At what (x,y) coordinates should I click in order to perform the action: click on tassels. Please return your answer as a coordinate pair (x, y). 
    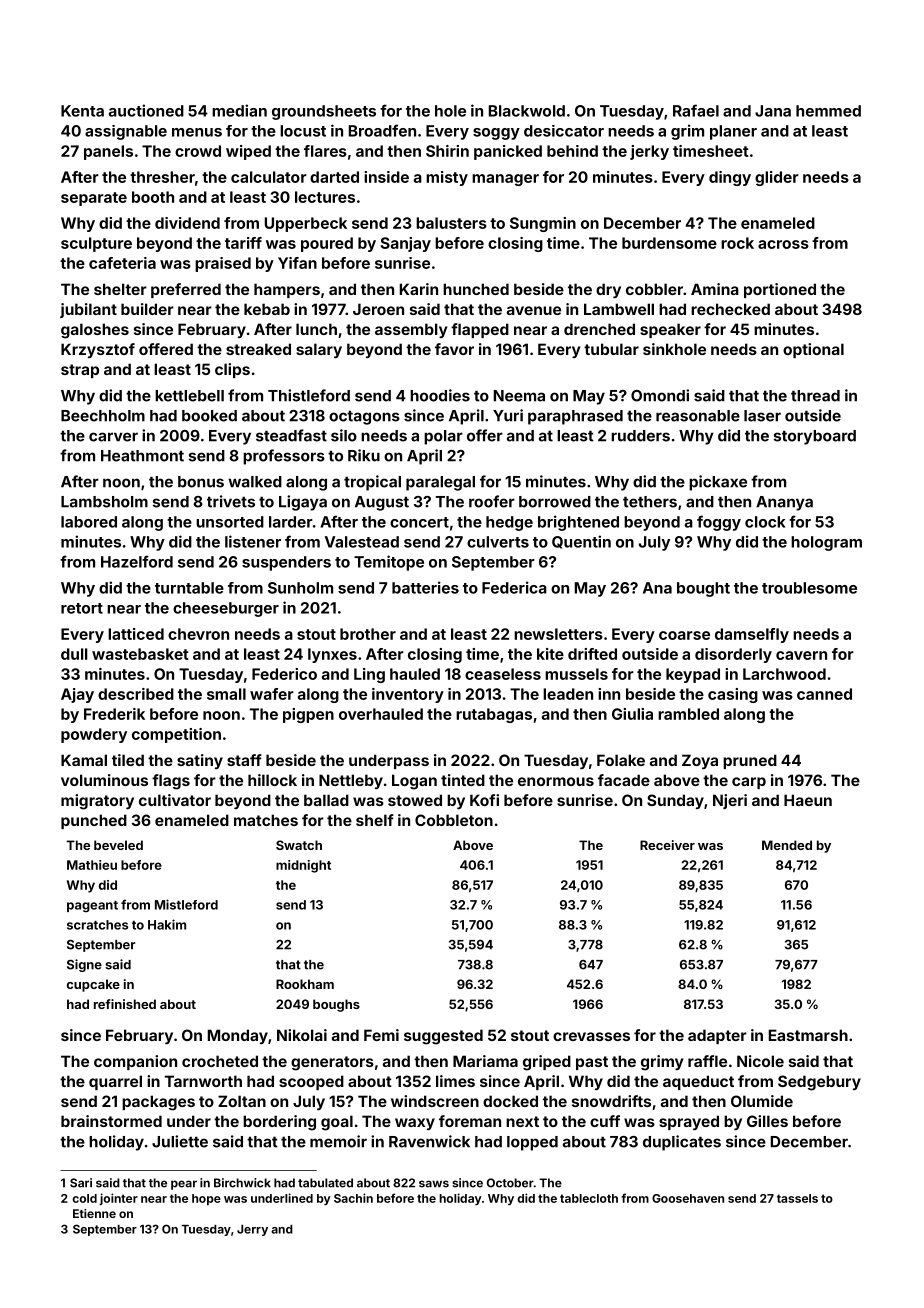
    Looking at the image, I should click on (797, 1198).
